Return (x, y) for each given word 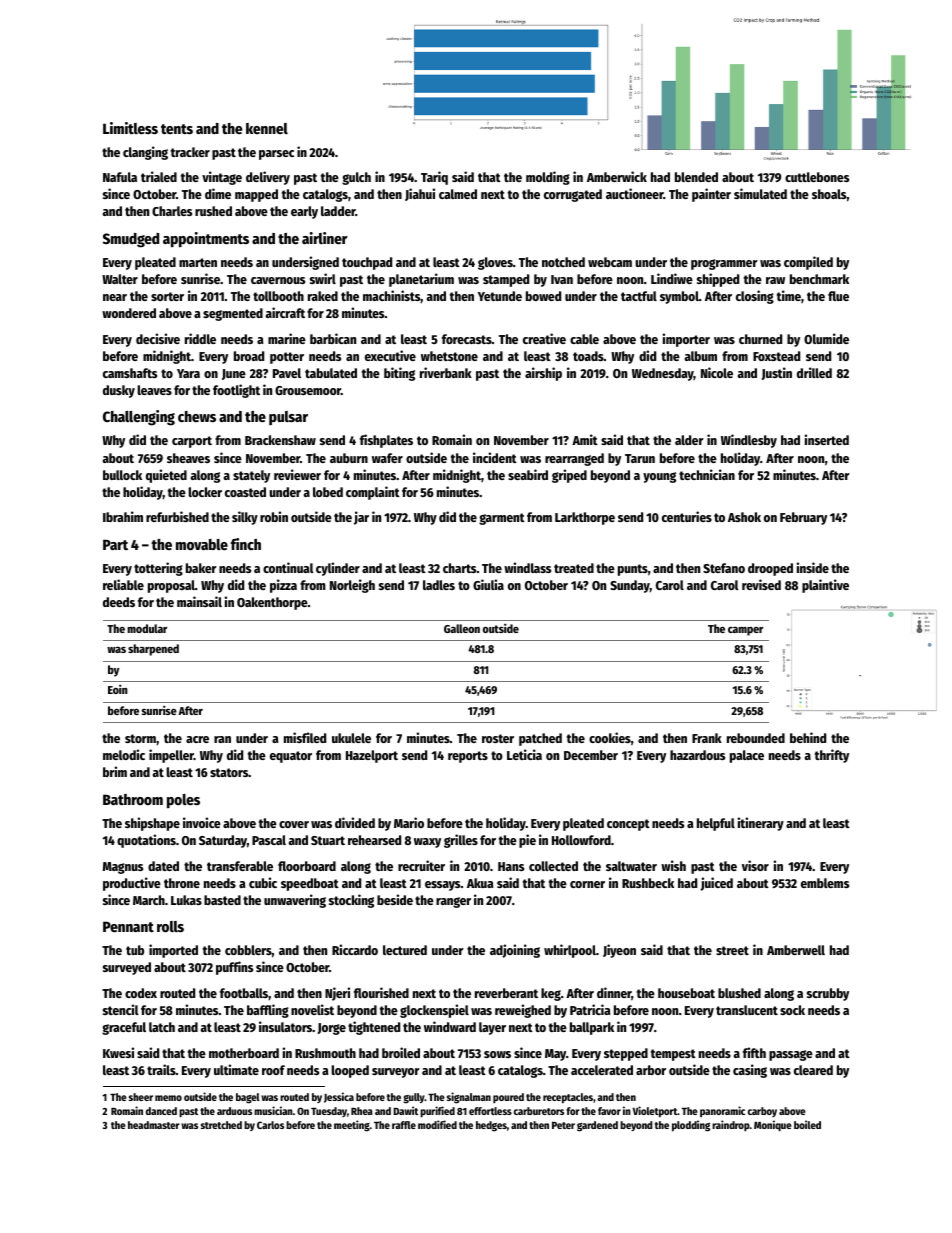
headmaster (154, 1125)
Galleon (462, 628)
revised (761, 584)
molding (548, 178)
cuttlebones (817, 177)
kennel (267, 128)
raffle (404, 1125)
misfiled (305, 737)
